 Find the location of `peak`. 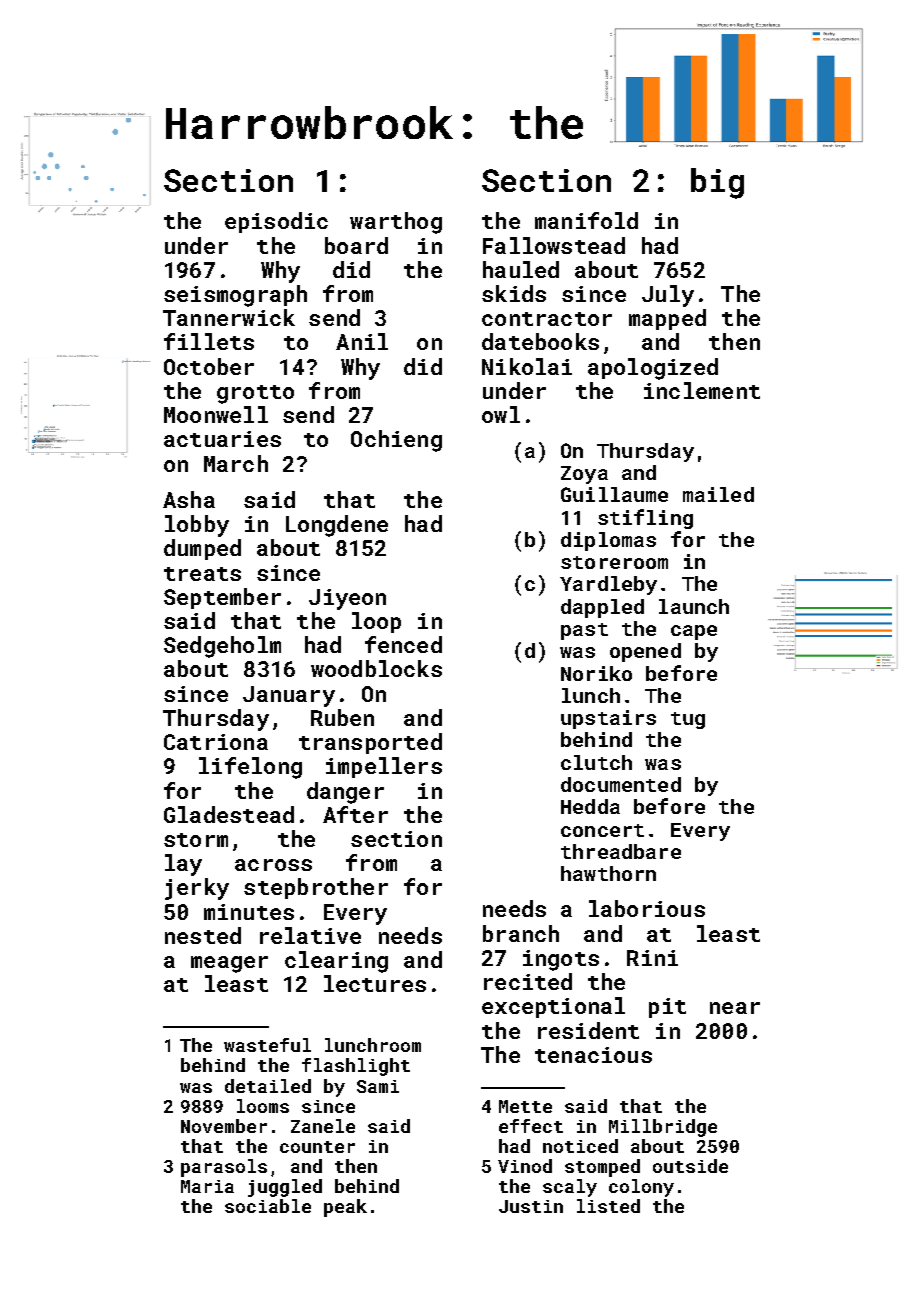

peak is located at coordinates (345, 1208).
